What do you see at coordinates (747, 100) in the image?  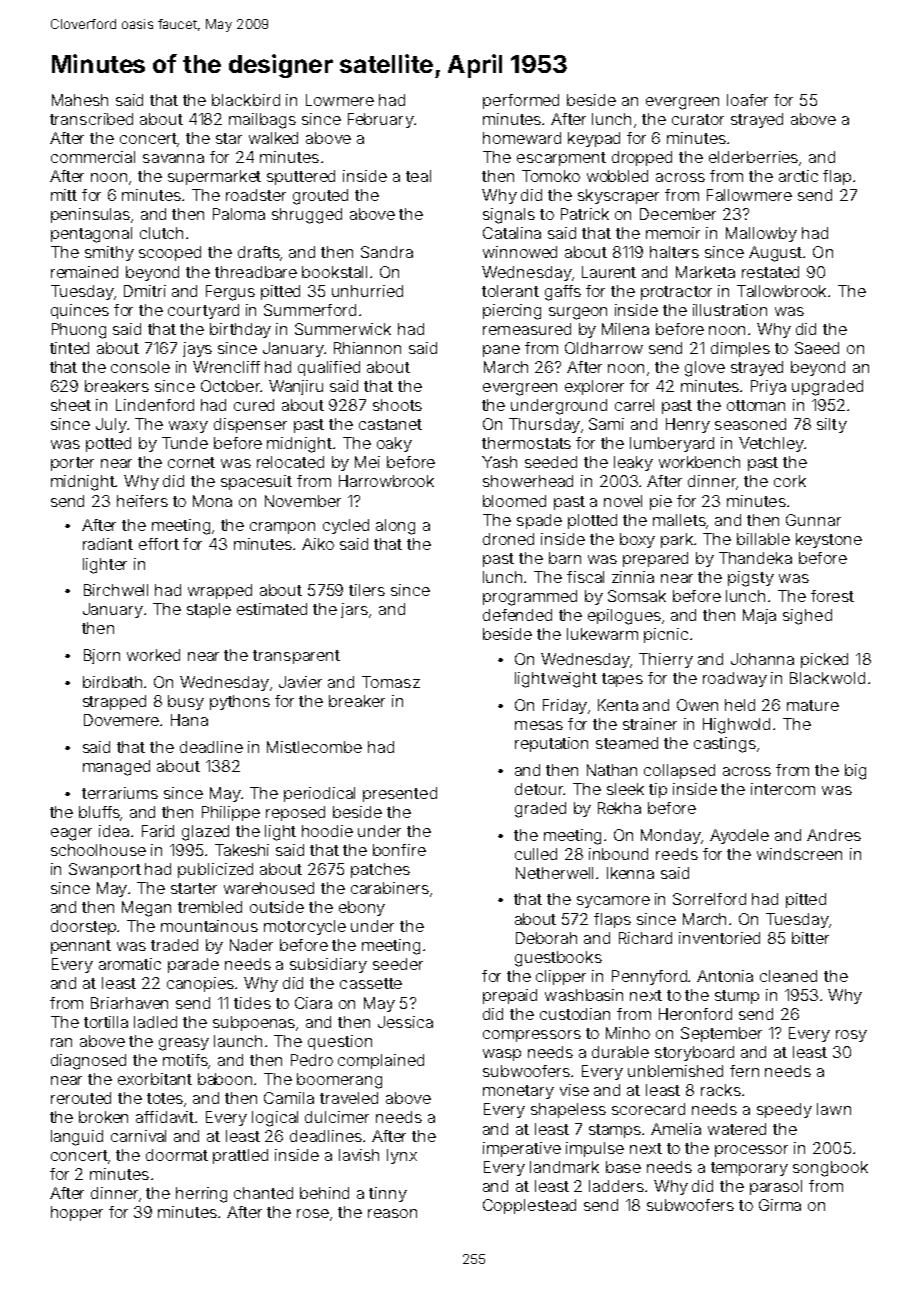 I see `loafer` at bounding box center [747, 100].
